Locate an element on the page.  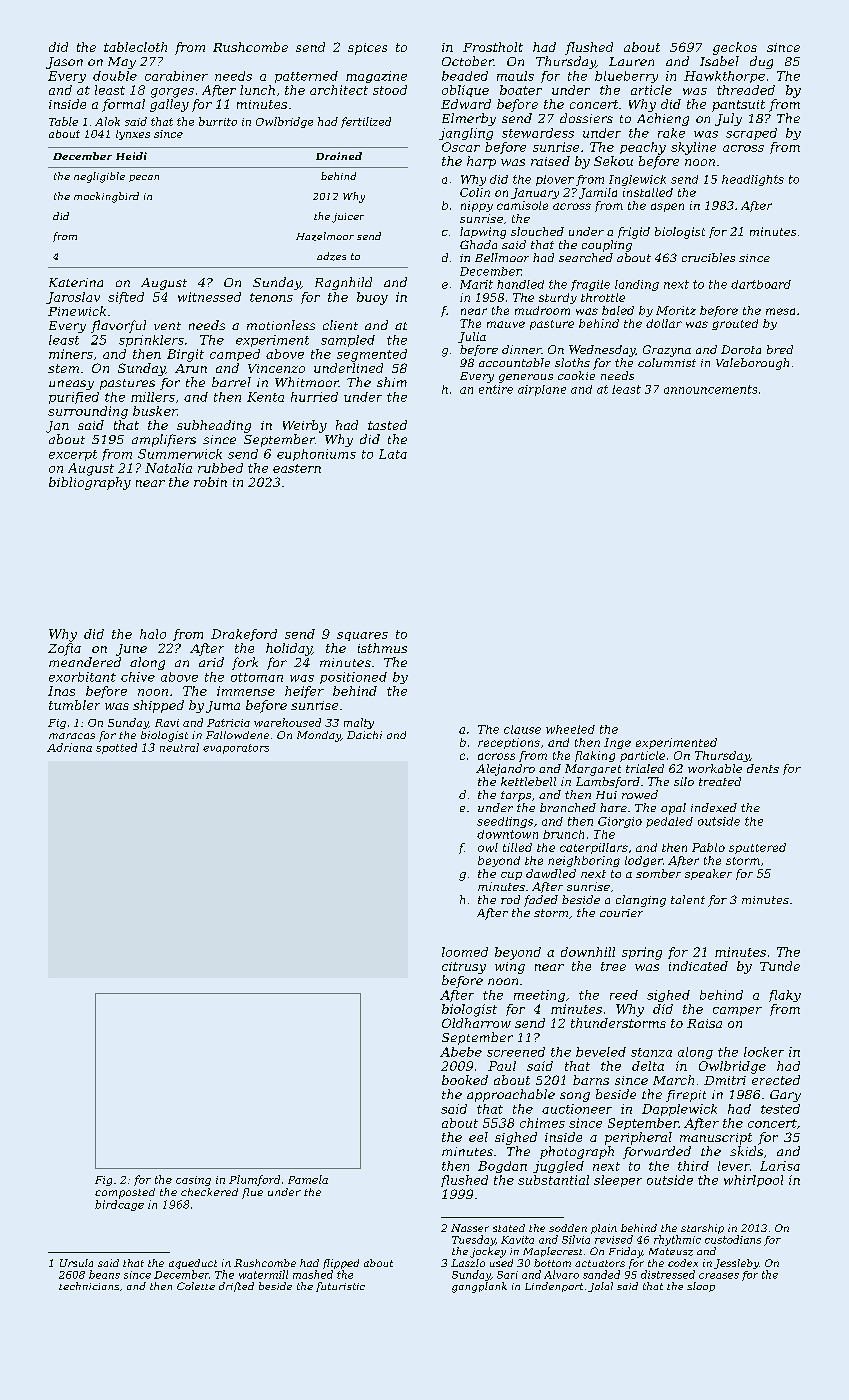
spotted is located at coordinates (116, 748).
